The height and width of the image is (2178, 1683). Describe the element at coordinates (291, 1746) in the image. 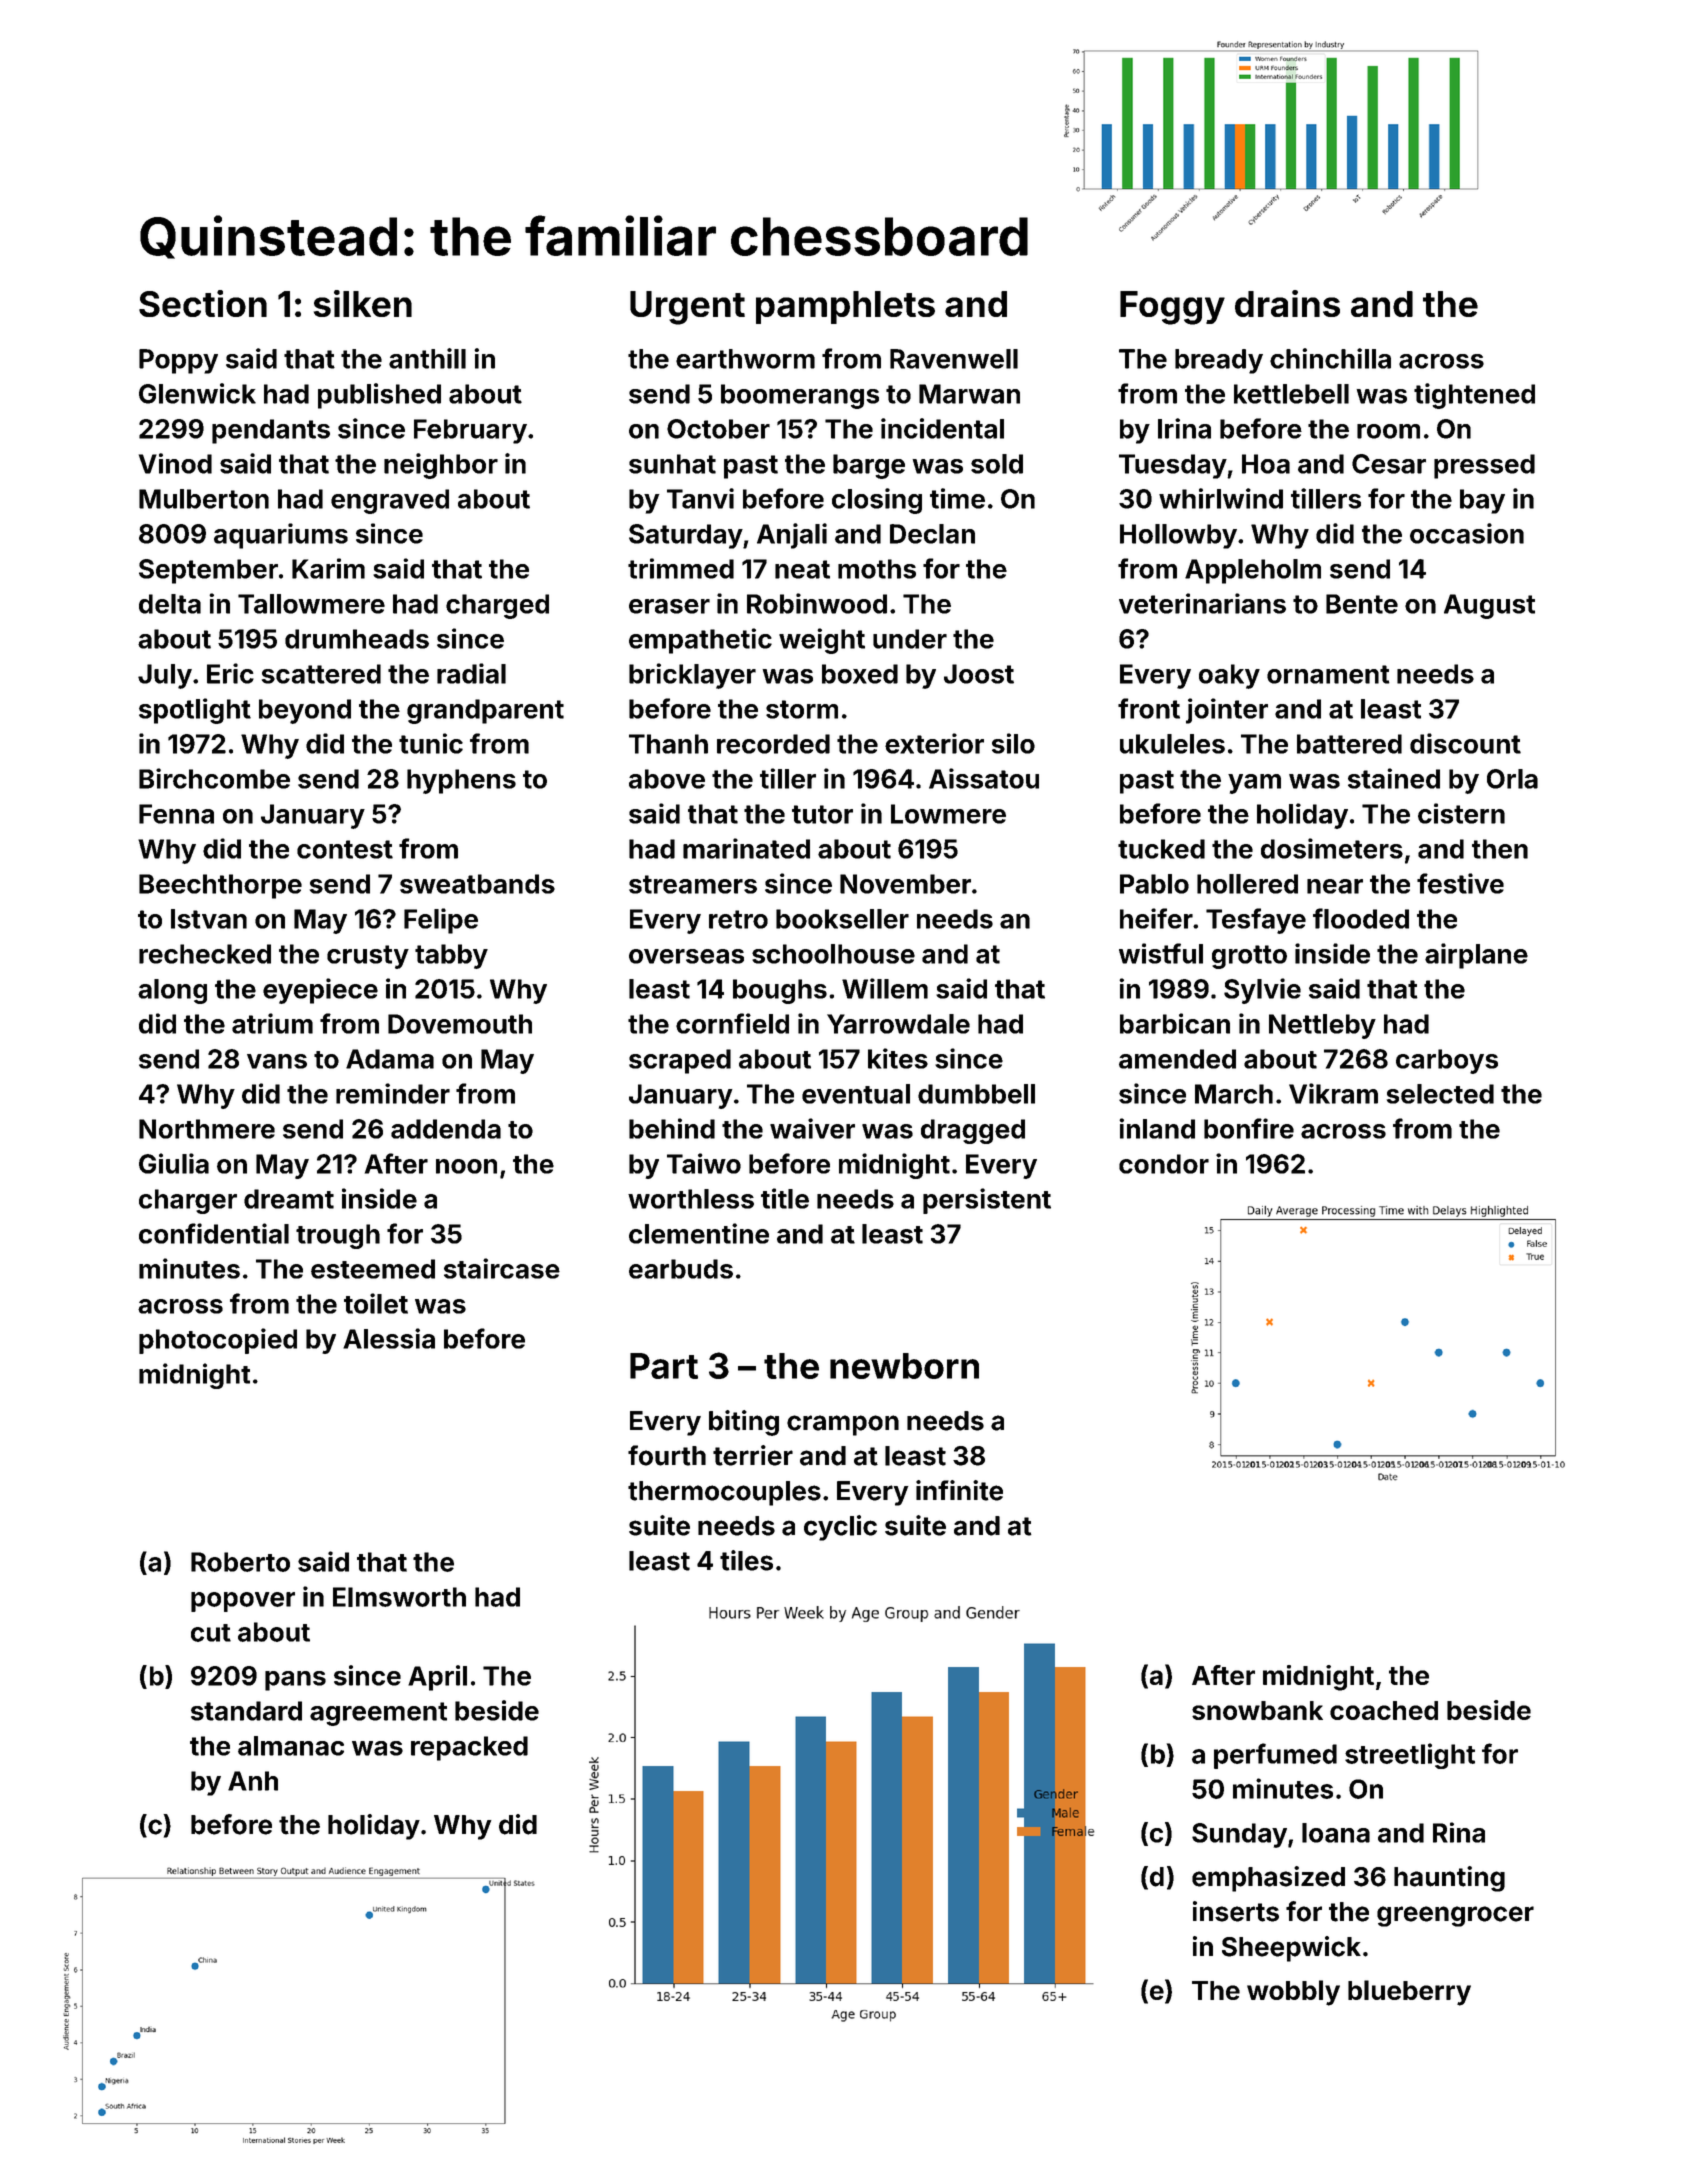

I see `almanac` at that location.
